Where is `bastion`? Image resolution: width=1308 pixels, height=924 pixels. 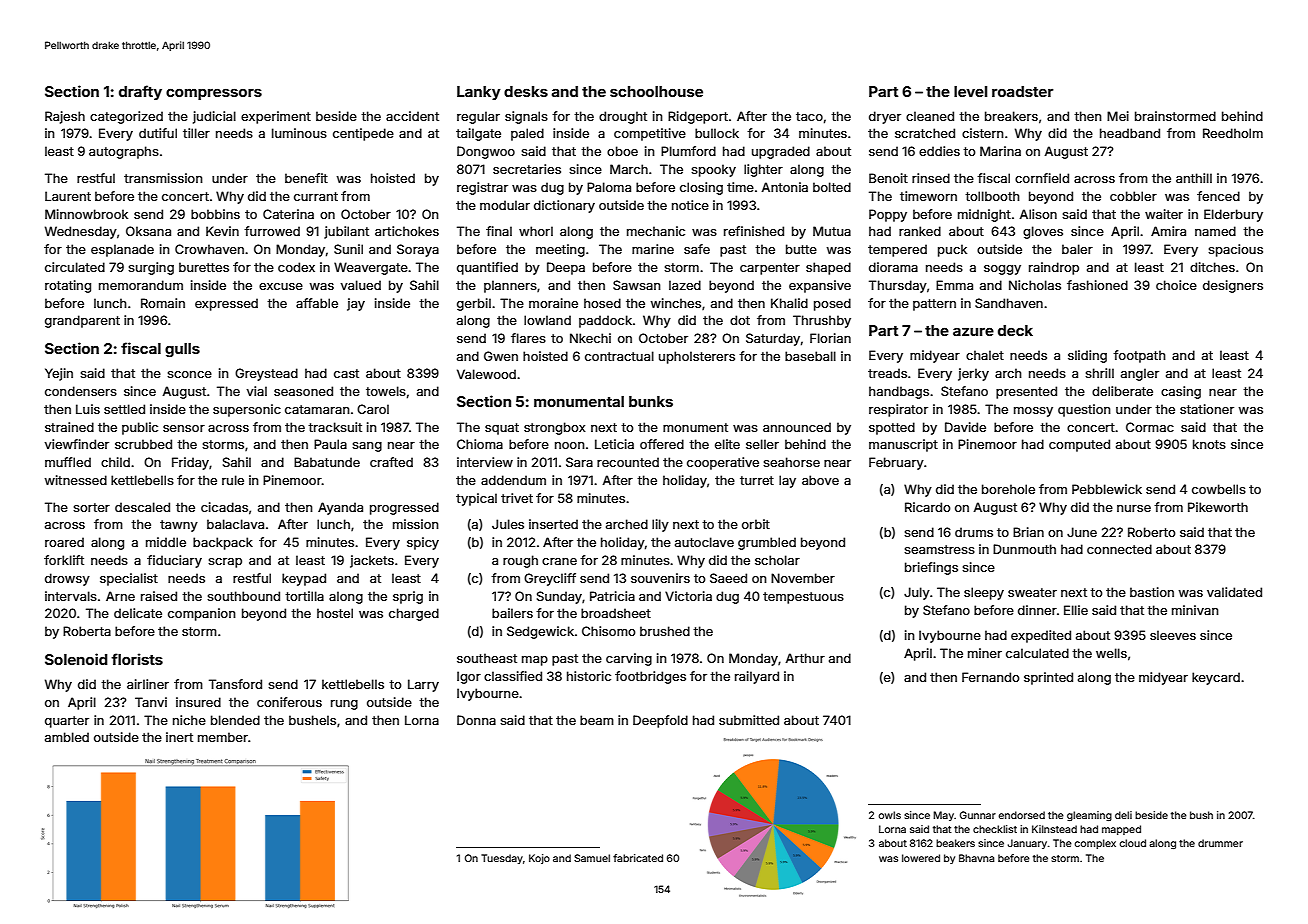 bastion is located at coordinates (1152, 592).
